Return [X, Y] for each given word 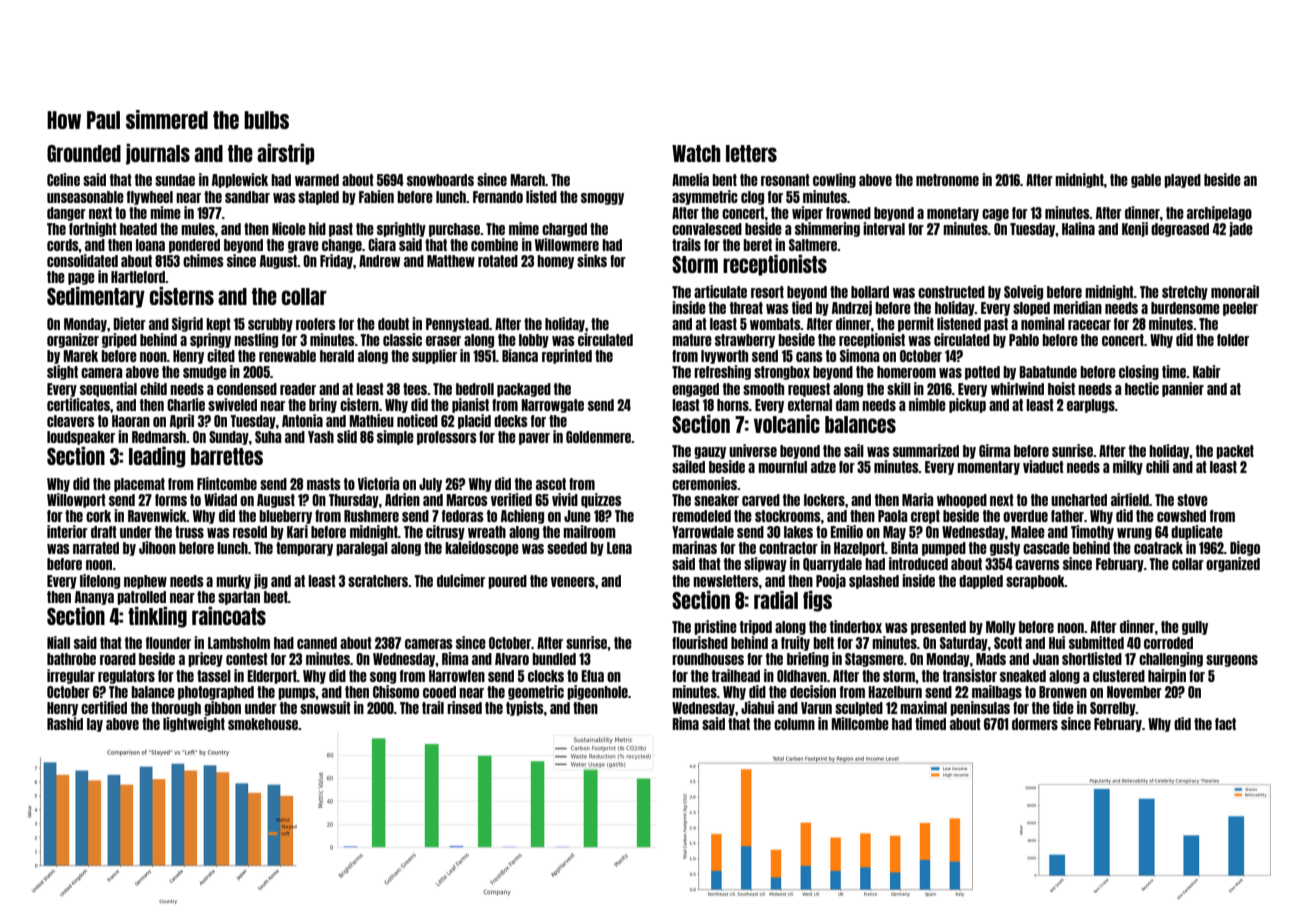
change [342, 246]
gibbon [222, 708]
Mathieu [371, 420]
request [809, 390]
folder [1233, 340]
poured [507, 582]
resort [767, 292]
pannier [1183, 389]
